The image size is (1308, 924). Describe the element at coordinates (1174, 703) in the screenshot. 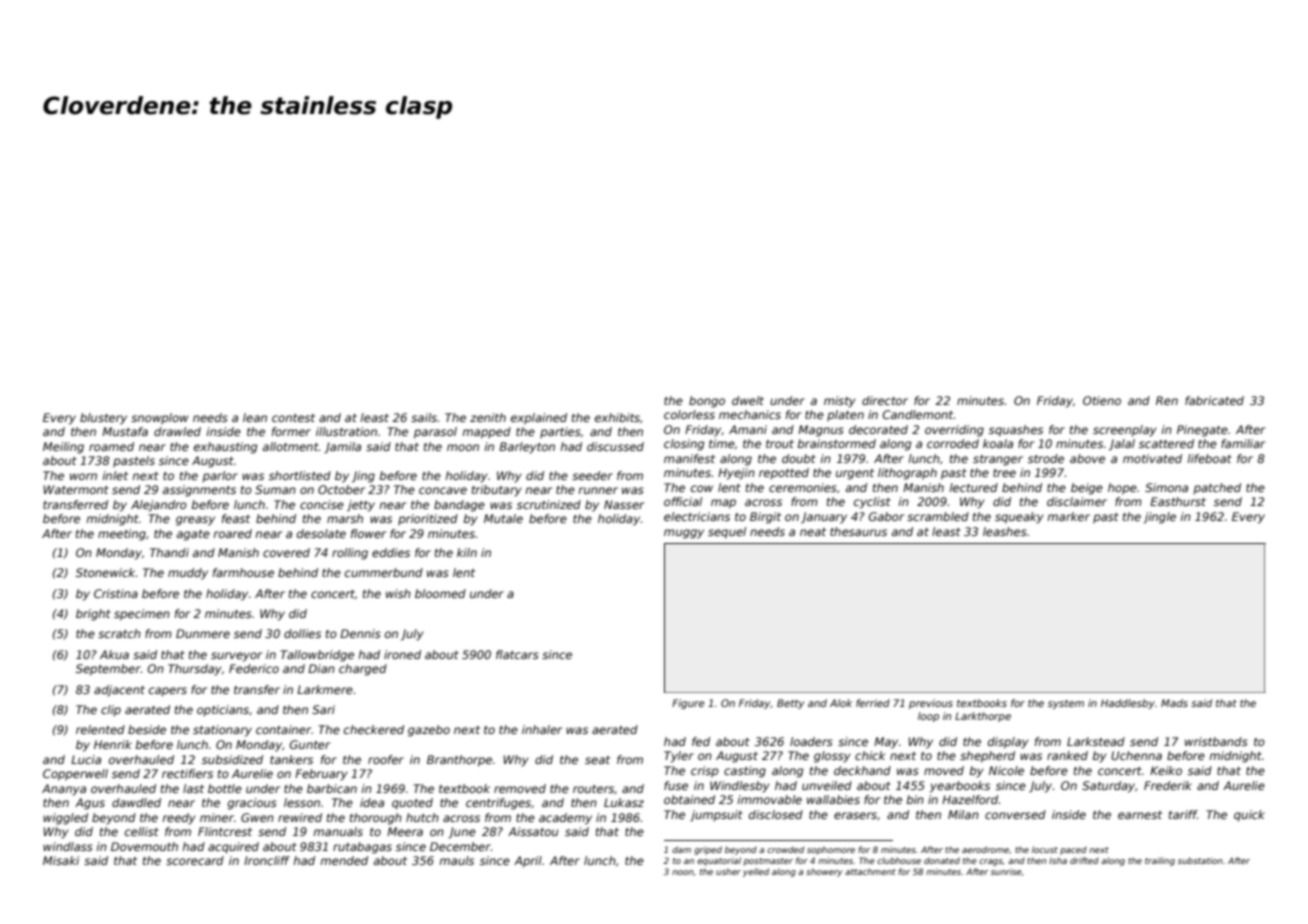

I see `Mads` at that location.
